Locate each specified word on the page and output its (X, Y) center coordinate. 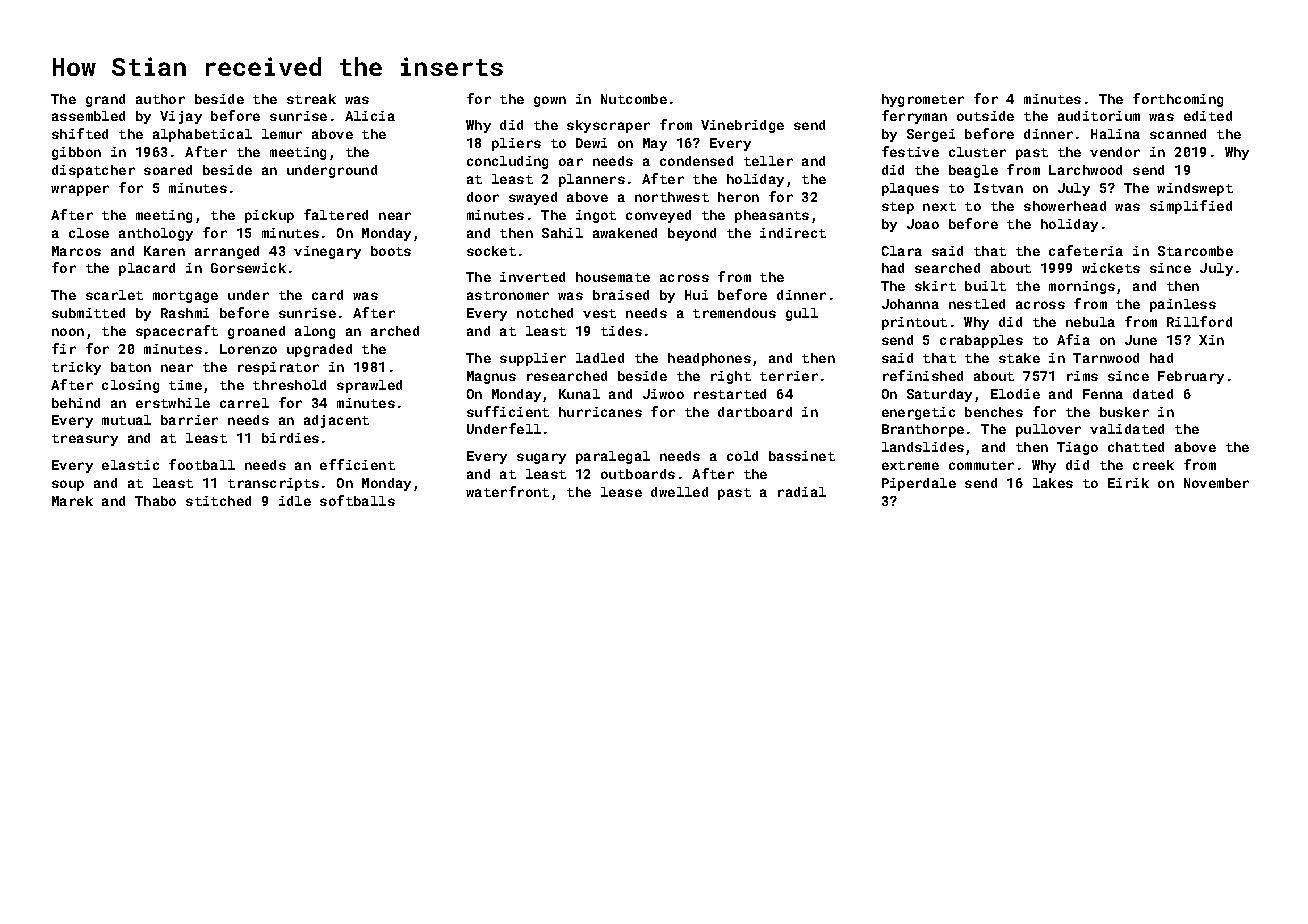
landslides (923, 447)
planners (592, 180)
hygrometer (923, 100)
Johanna (910, 304)
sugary (541, 458)
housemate (613, 277)
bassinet (802, 456)
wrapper (80, 190)
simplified (1191, 207)
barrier (189, 420)
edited (1208, 116)
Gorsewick (248, 268)
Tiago (1077, 448)
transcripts (273, 484)
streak (311, 99)
